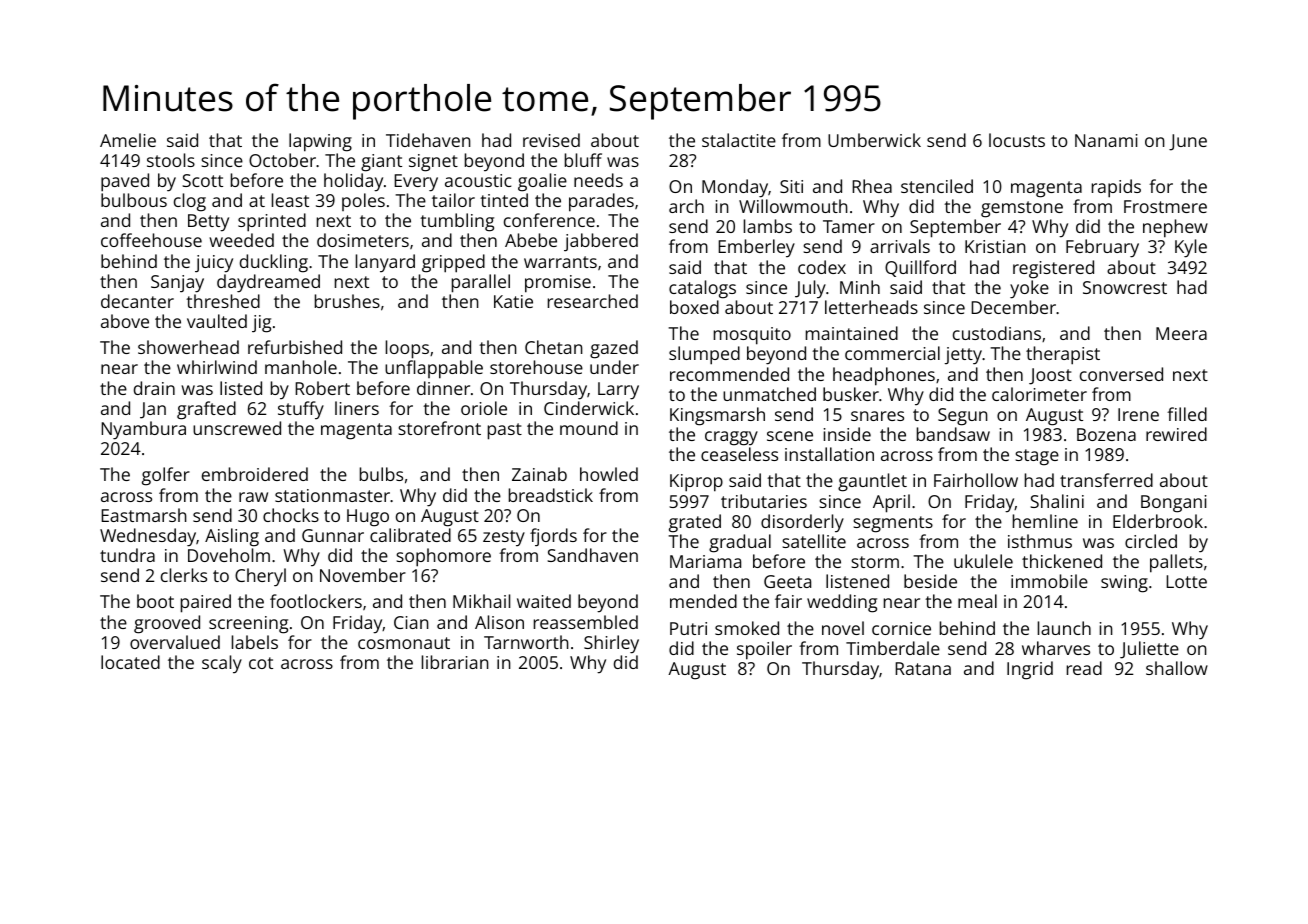 The height and width of the screenshot is (924, 1308). What do you see at coordinates (137, 301) in the screenshot?
I see `decanter` at bounding box center [137, 301].
